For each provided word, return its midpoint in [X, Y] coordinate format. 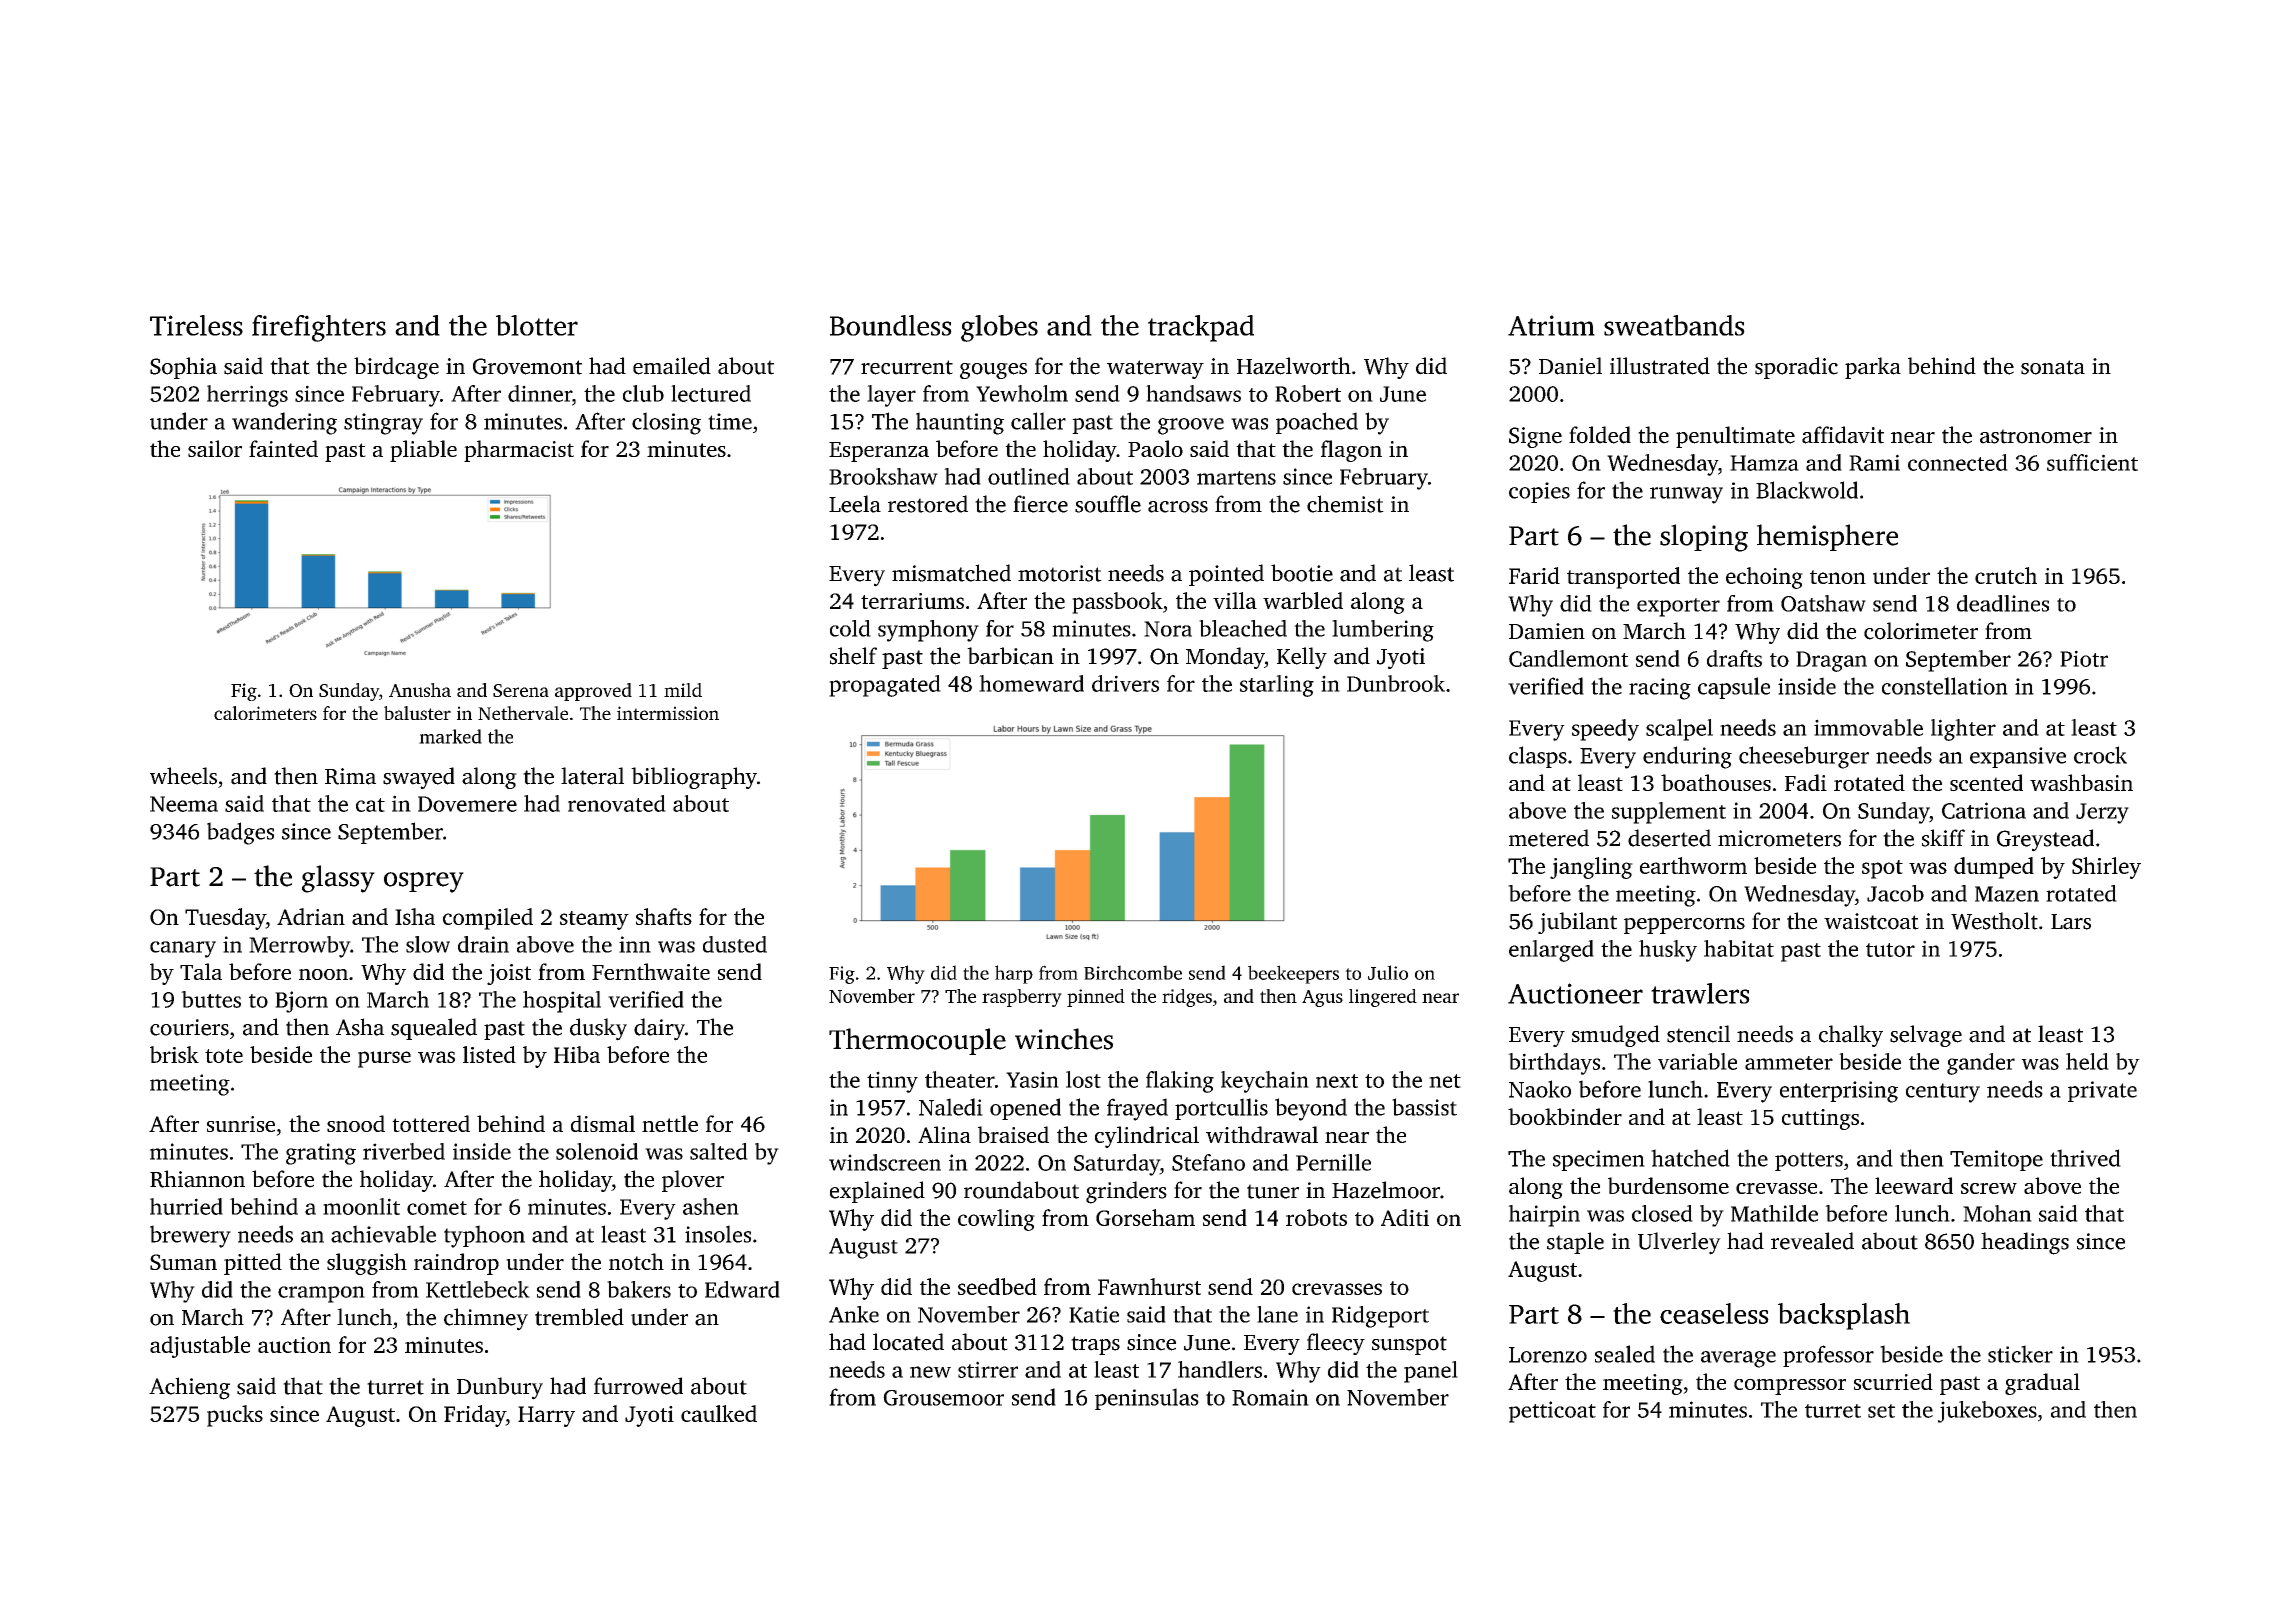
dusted [735, 944]
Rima [350, 776]
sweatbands [1674, 325]
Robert [1308, 393]
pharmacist [519, 451]
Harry [546, 1416]
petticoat [1552, 1412]
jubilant [1577, 923]
